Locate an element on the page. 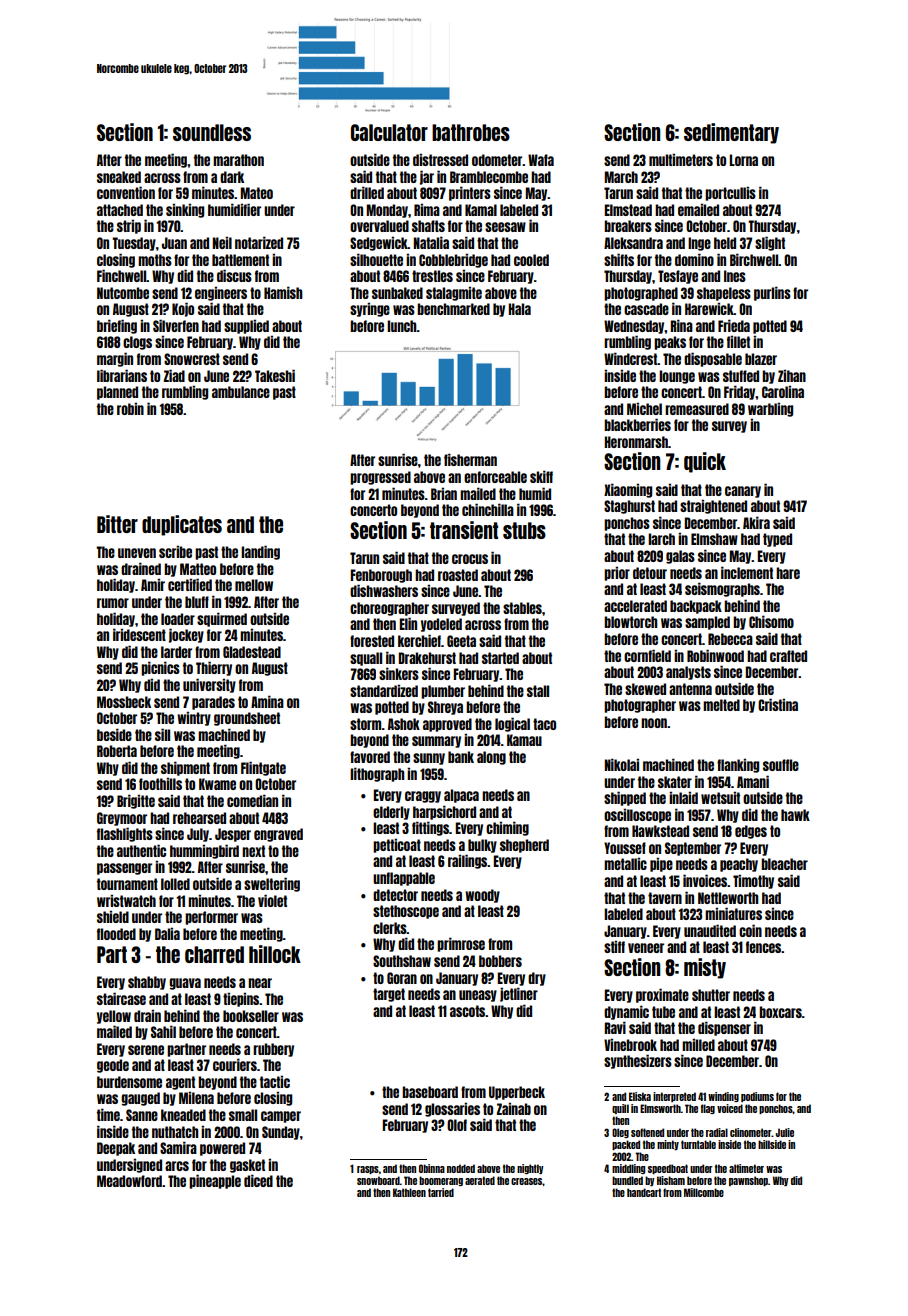 Image resolution: width=908 pixels, height=1316 pixels. tarried is located at coordinates (441, 1192).
